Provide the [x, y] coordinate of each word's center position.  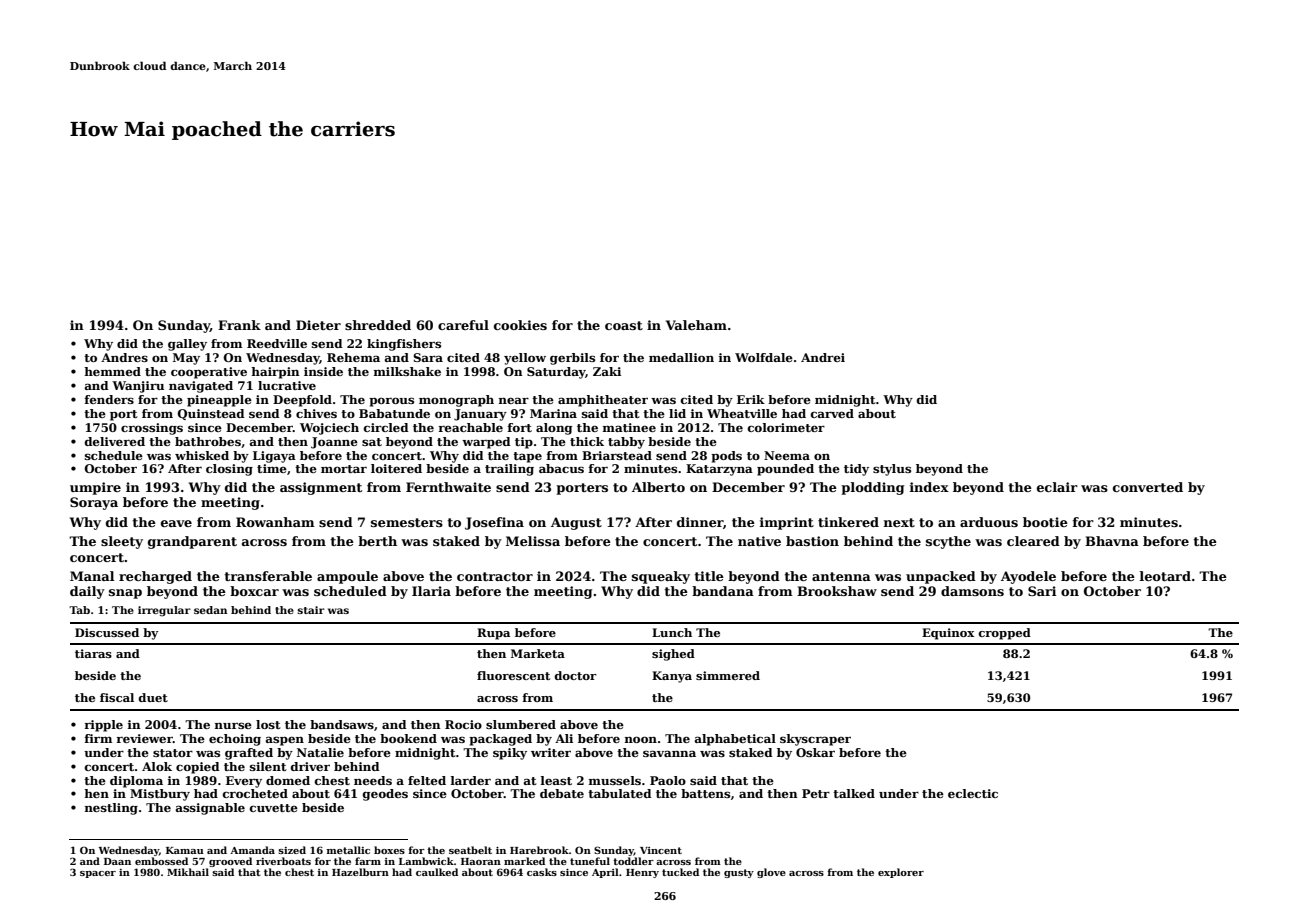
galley [187, 345]
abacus [561, 468]
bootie [1045, 522]
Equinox [948, 634]
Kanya [672, 677]
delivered [115, 441]
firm [98, 738]
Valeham [696, 325]
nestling [111, 809]
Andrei [823, 357]
